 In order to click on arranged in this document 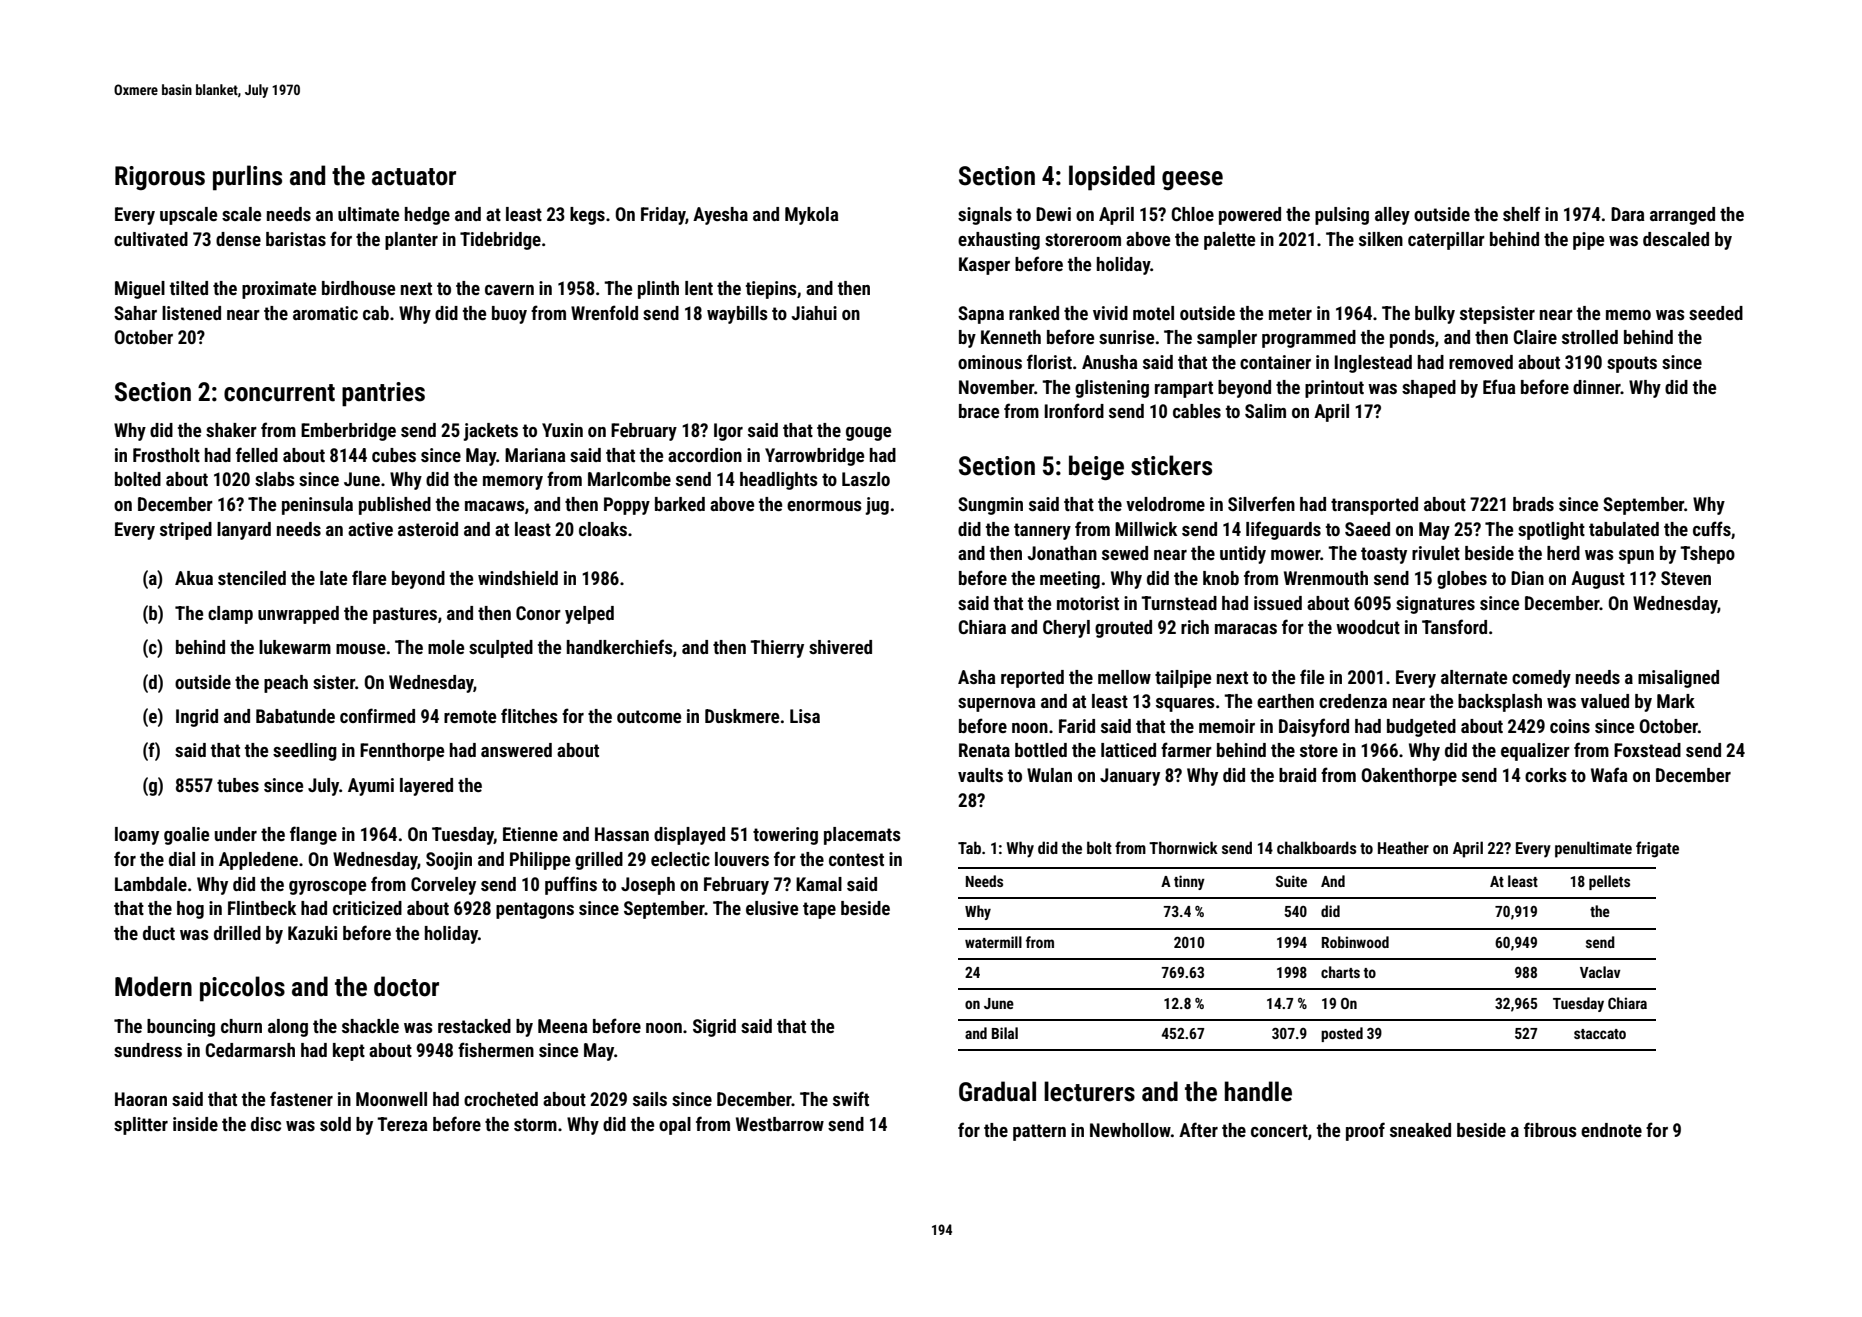, I will do `click(1682, 216)`.
